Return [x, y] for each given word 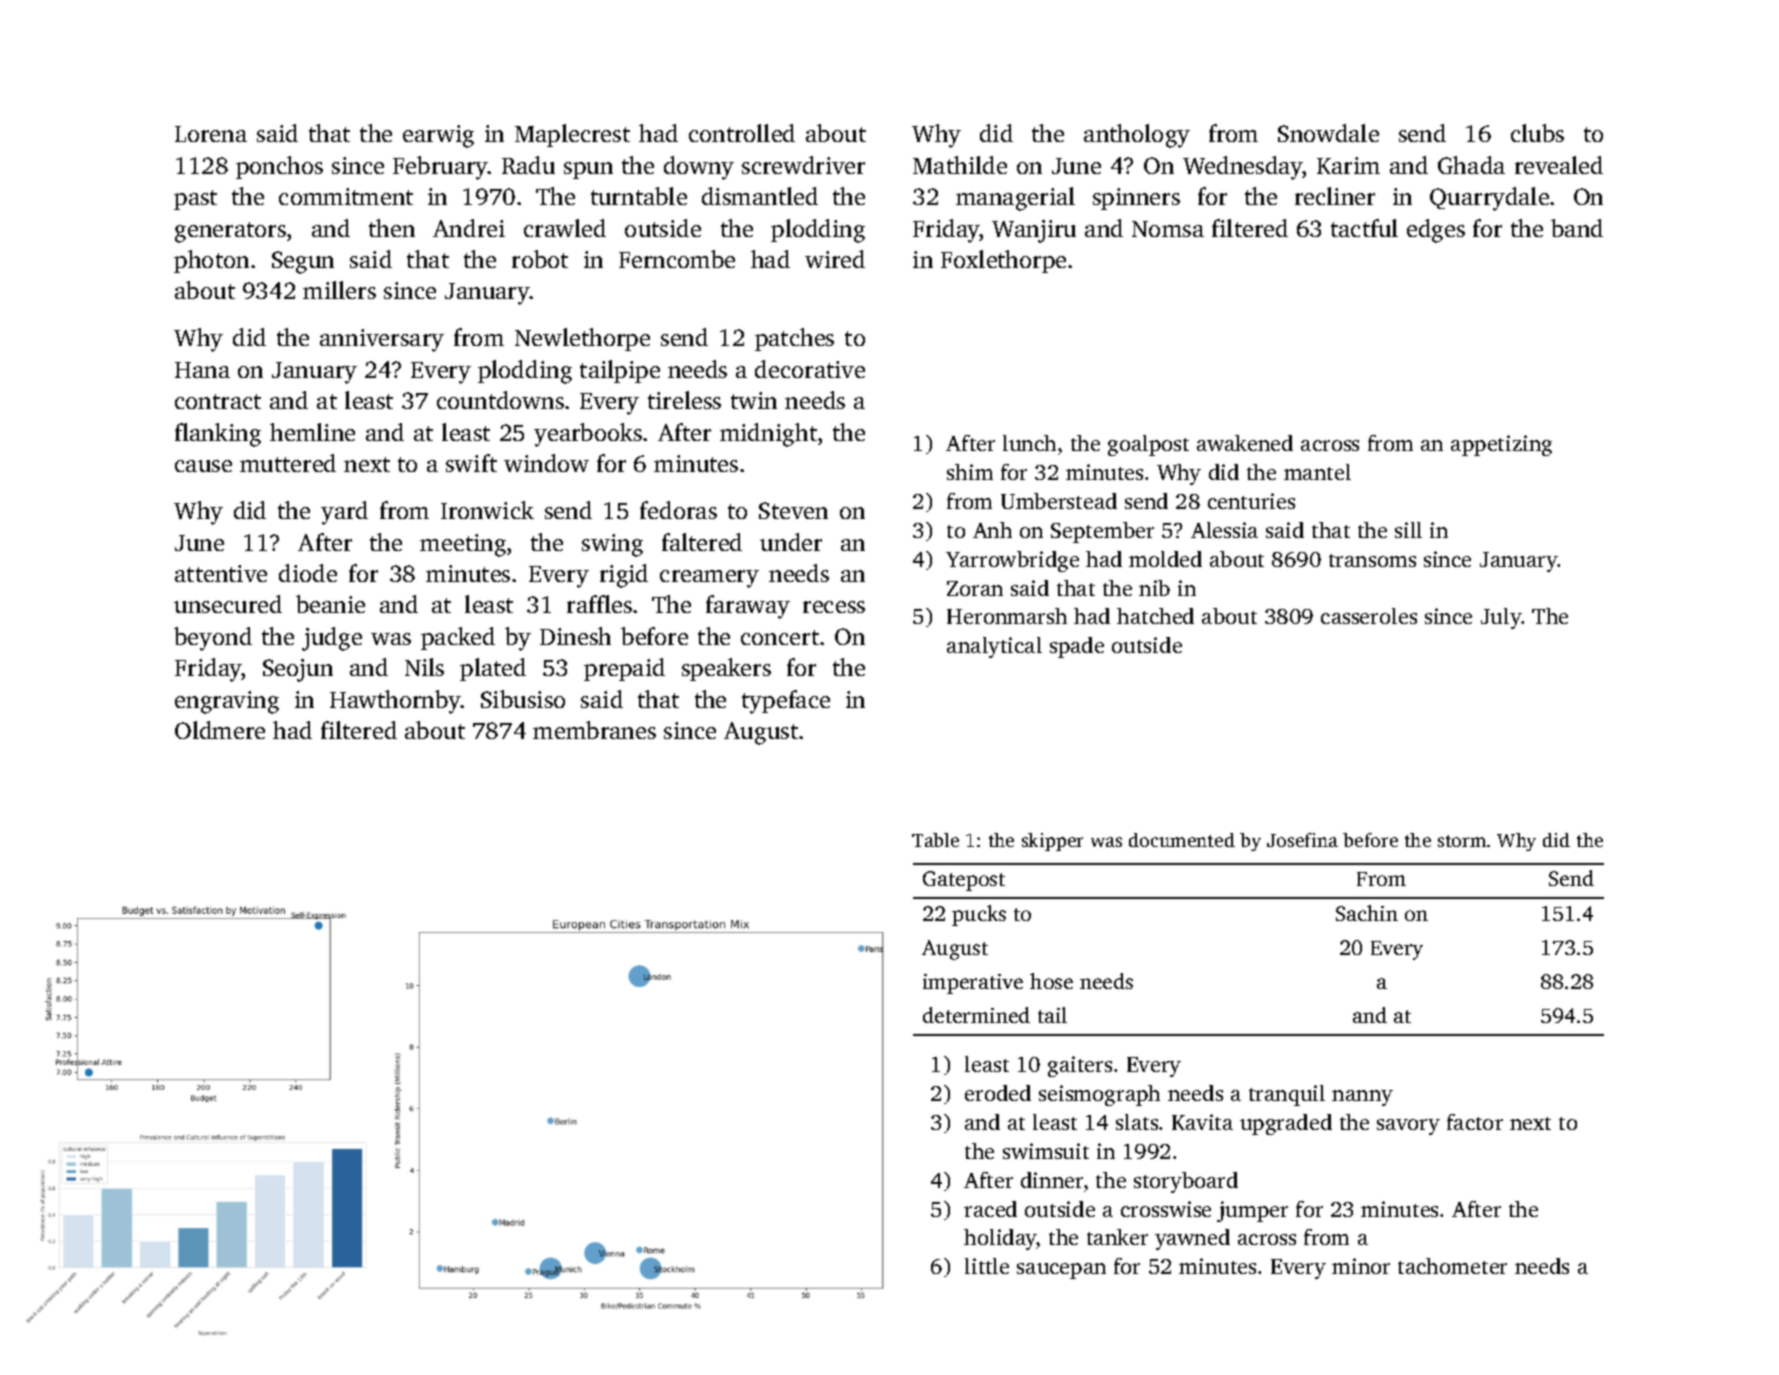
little [987, 1266]
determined [976, 1015]
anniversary [382, 340]
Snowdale [1328, 133]
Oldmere [220, 730]
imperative [973, 984]
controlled [742, 133]
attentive [221, 573]
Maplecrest [572, 135]
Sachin [1367, 913]
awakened [1245, 443]
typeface [786, 702]
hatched [1155, 616]
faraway [748, 607]
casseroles [1369, 616]
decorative [810, 369]
